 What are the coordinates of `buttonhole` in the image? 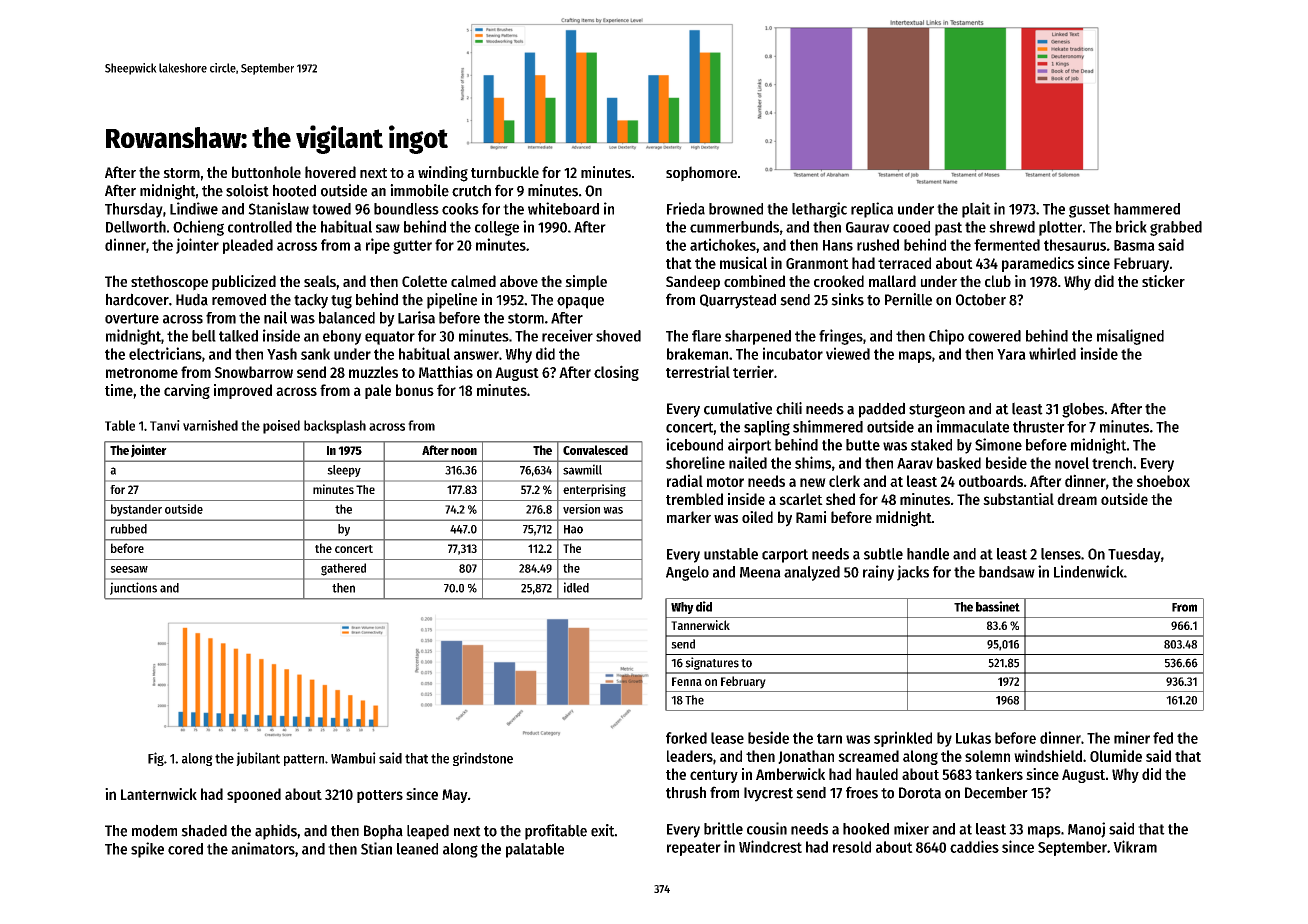 It's located at (266, 172).
